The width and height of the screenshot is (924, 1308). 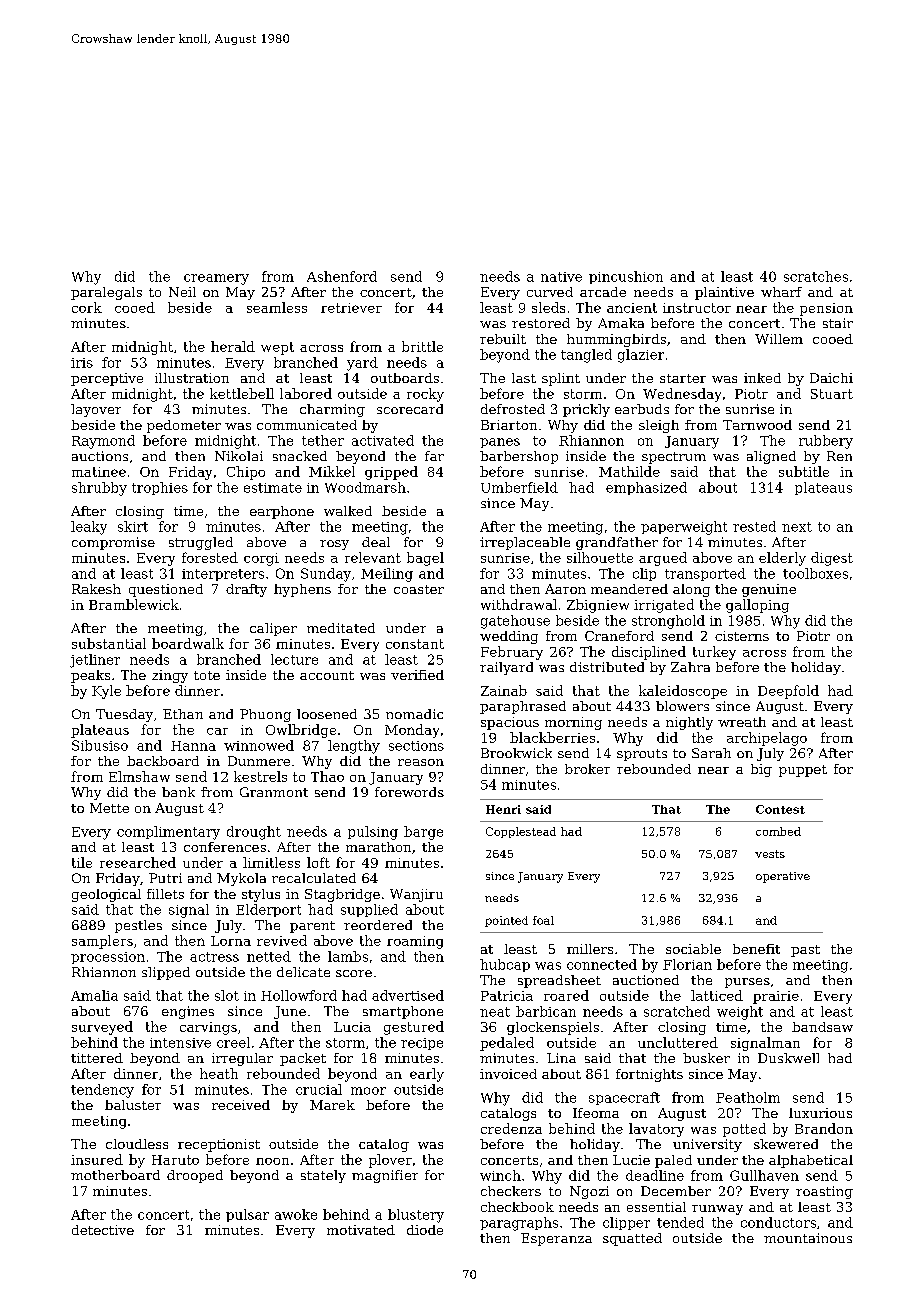 What do you see at coordinates (82, 363) in the screenshot?
I see `iris` at bounding box center [82, 363].
